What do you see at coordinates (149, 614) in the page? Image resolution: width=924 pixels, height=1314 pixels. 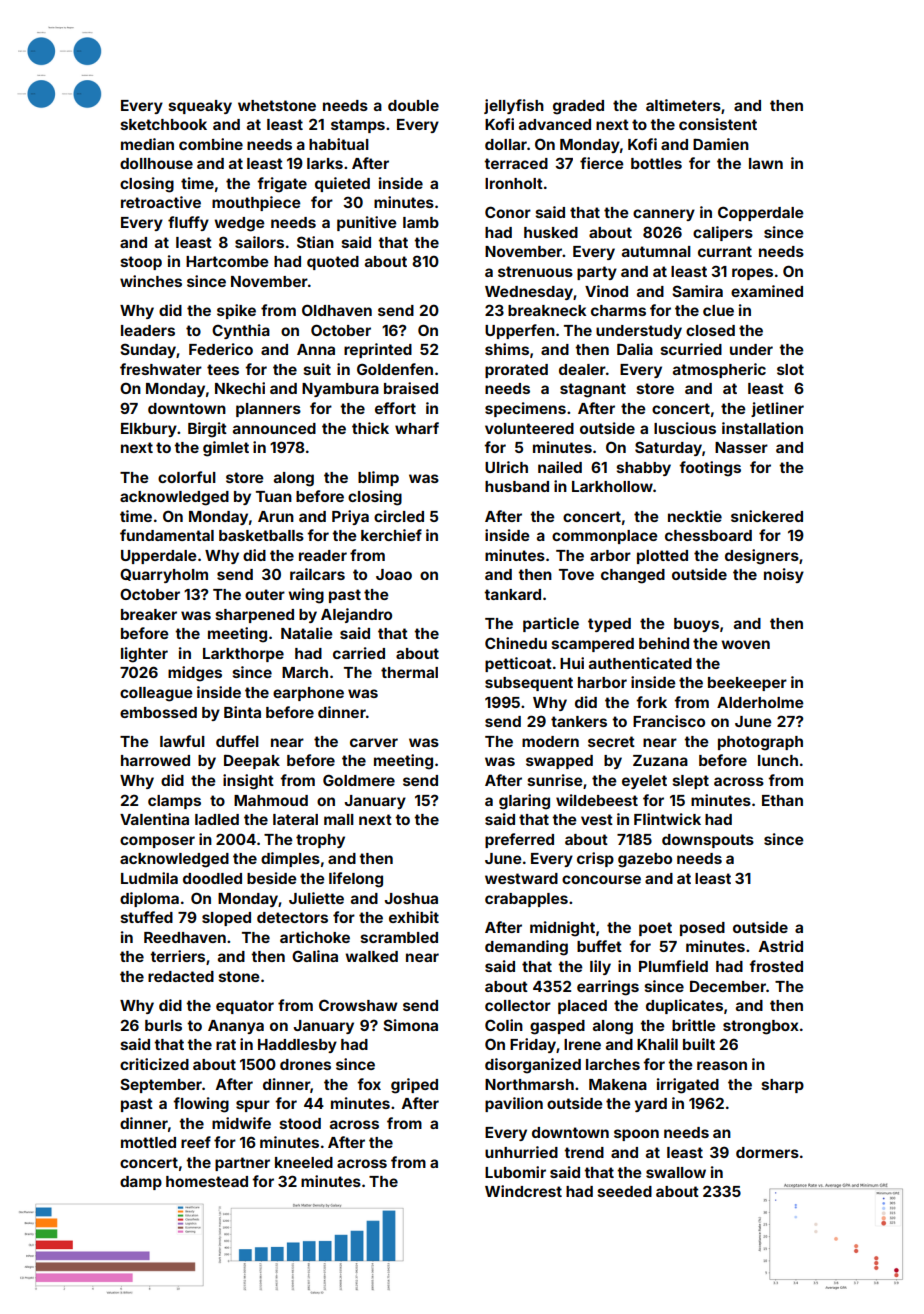 I see `breaker` at bounding box center [149, 614].
